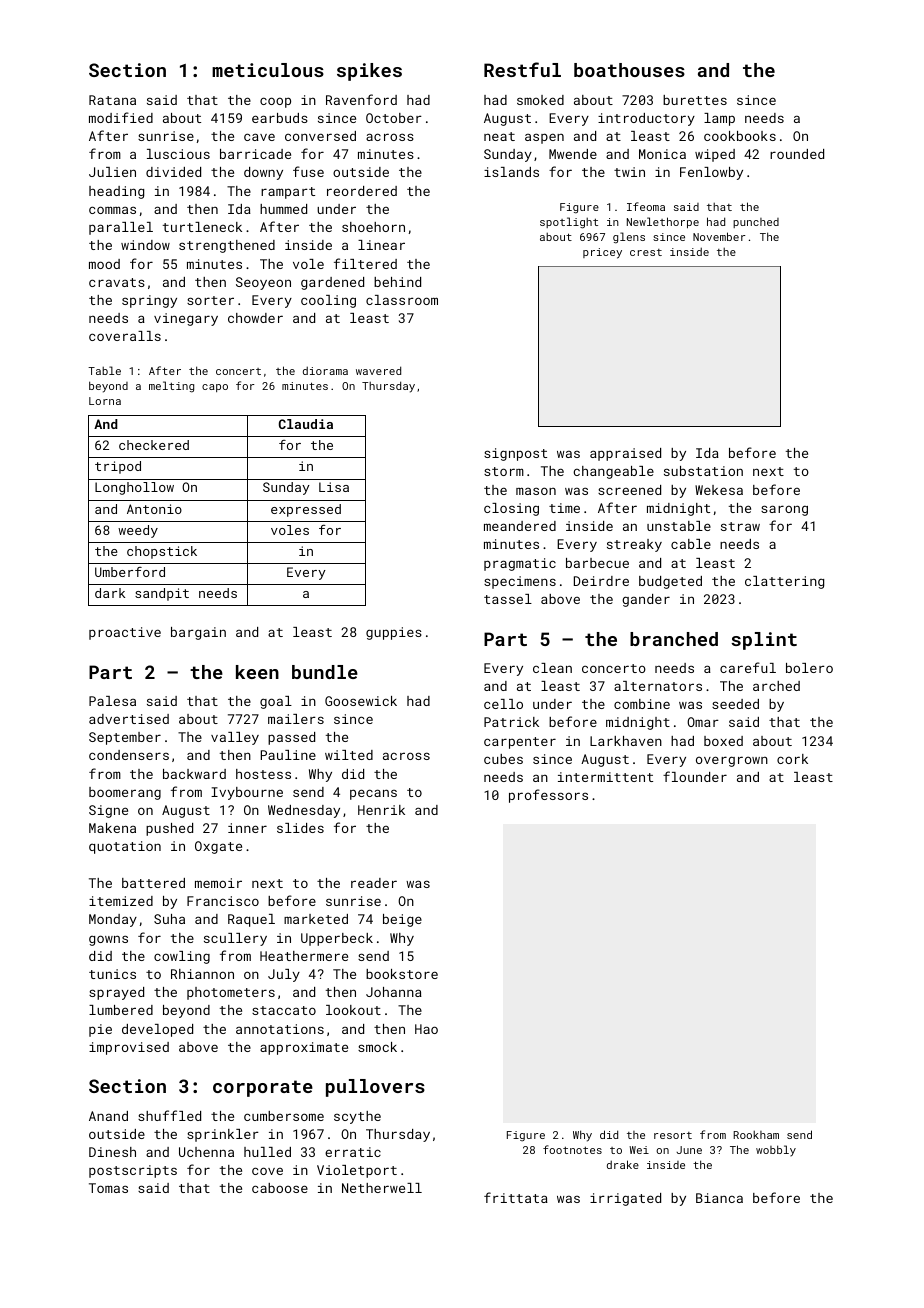  What do you see at coordinates (121, 117) in the screenshot?
I see `modified` at bounding box center [121, 117].
